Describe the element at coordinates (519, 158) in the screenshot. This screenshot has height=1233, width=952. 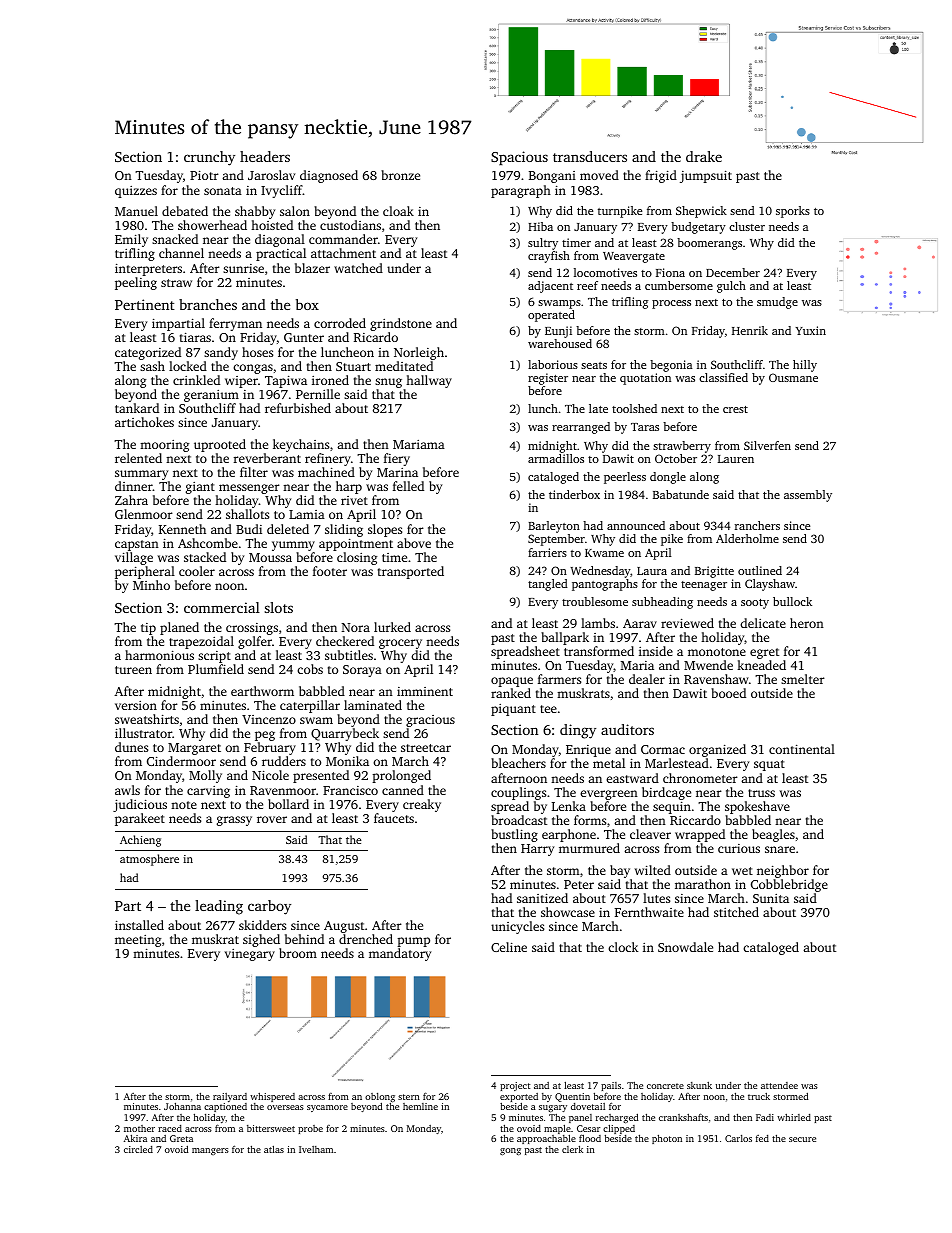
I see `Spacious` at that location.
